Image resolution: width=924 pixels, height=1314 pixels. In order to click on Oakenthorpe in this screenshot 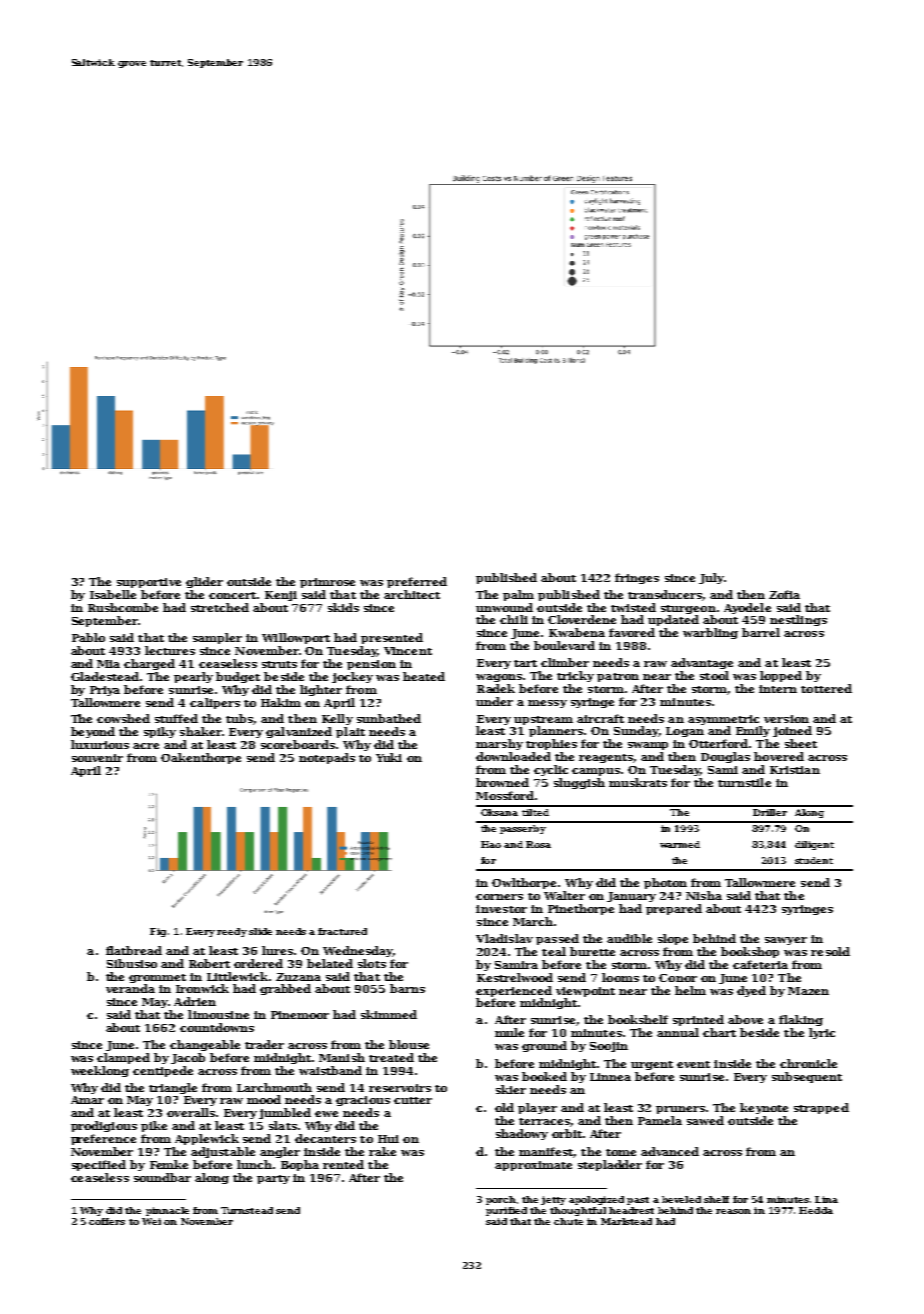, I will do `click(201, 758)`.
